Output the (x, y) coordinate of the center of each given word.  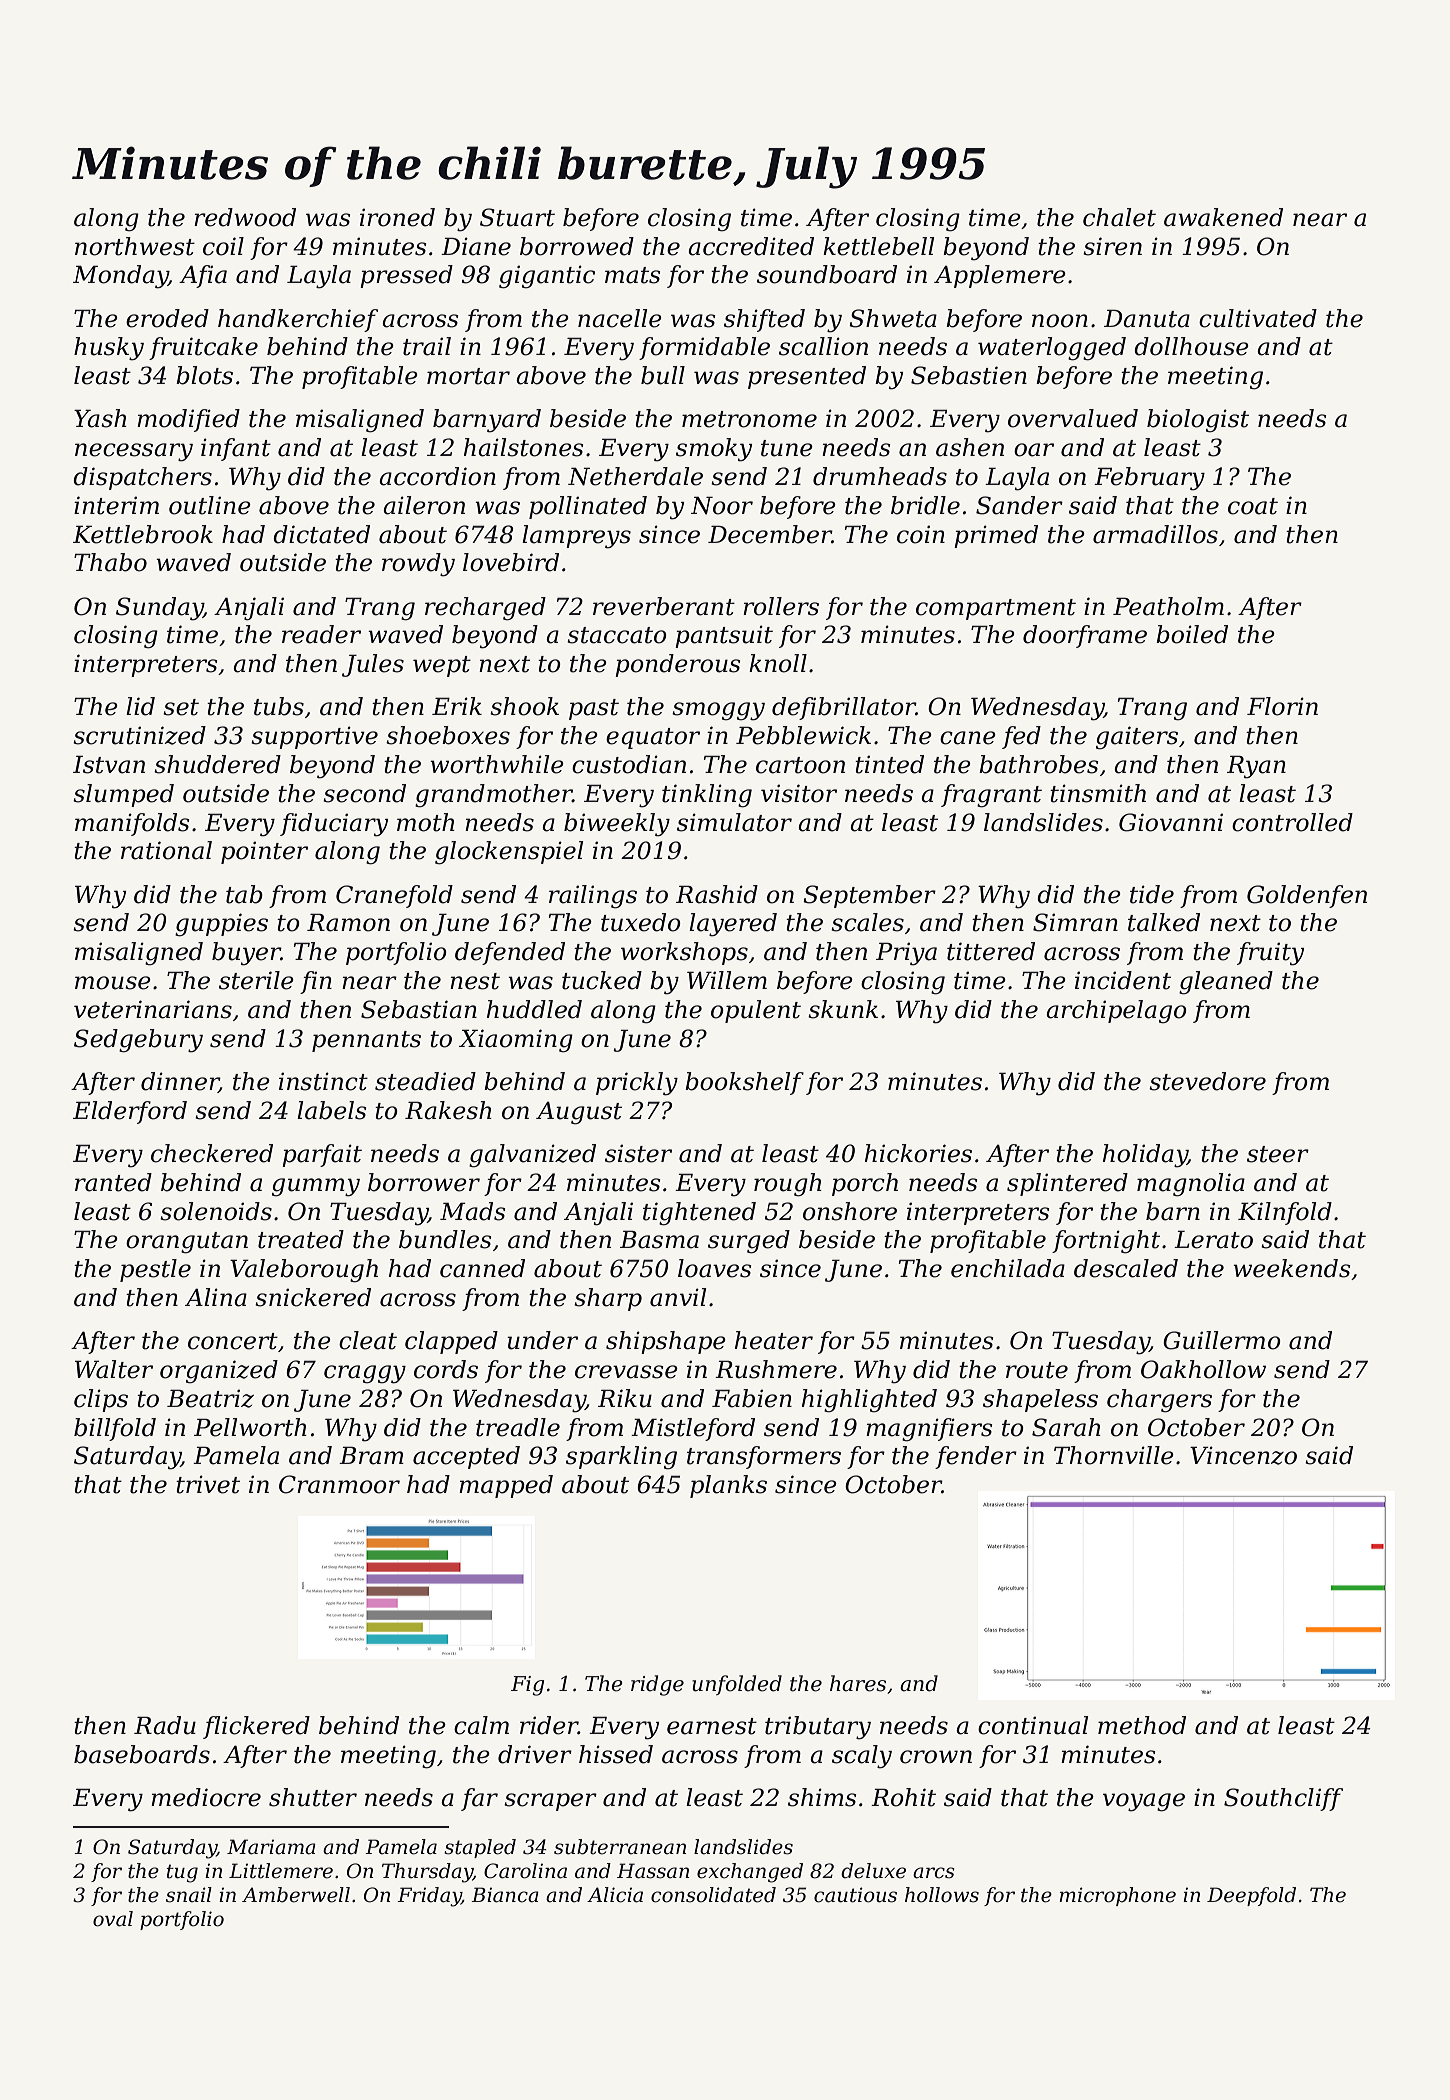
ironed (397, 217)
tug (182, 1873)
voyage (1144, 1802)
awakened (1223, 217)
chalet (1119, 217)
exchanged (750, 1873)
